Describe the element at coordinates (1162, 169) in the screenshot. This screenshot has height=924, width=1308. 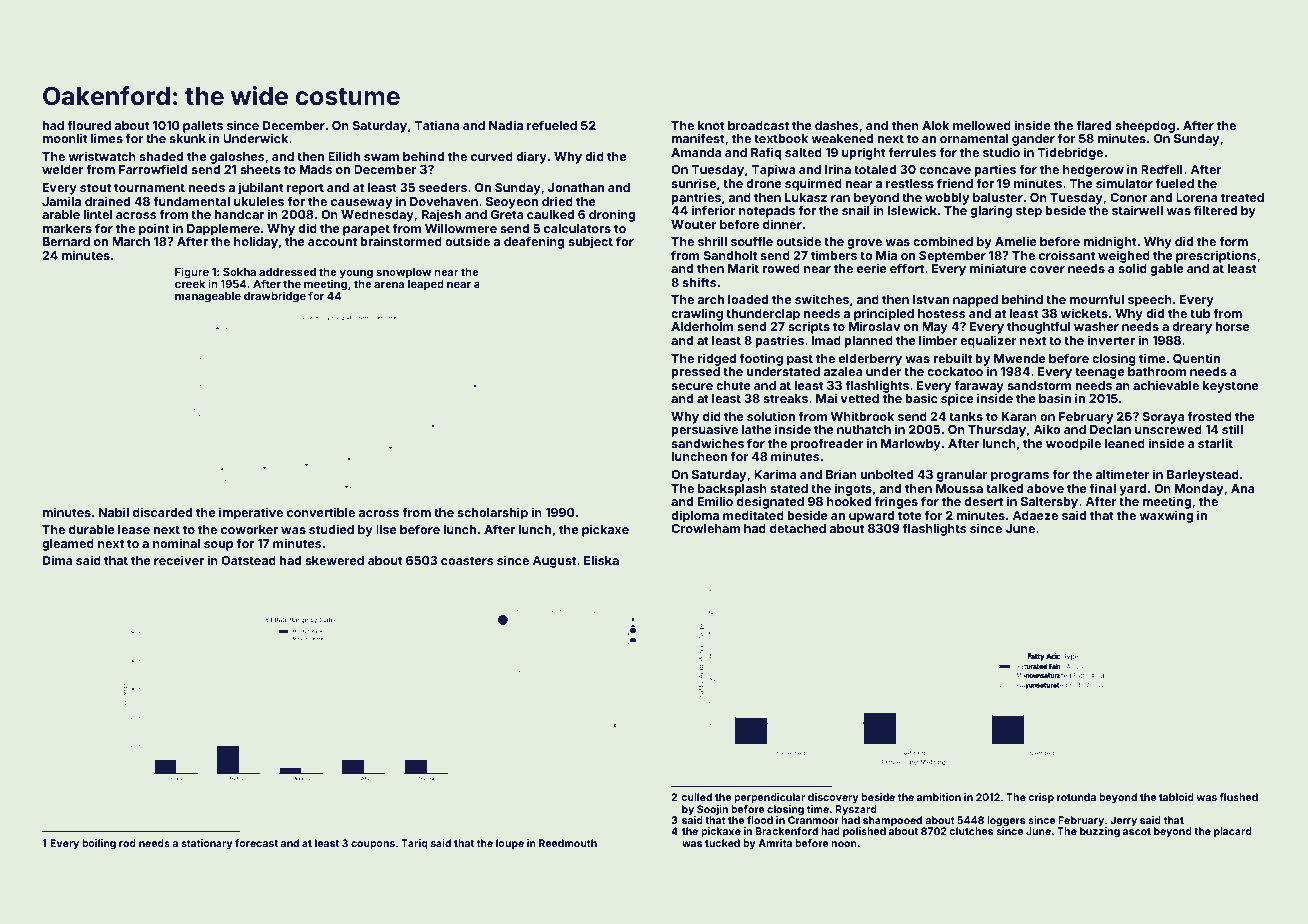
I see `Redfell` at that location.
